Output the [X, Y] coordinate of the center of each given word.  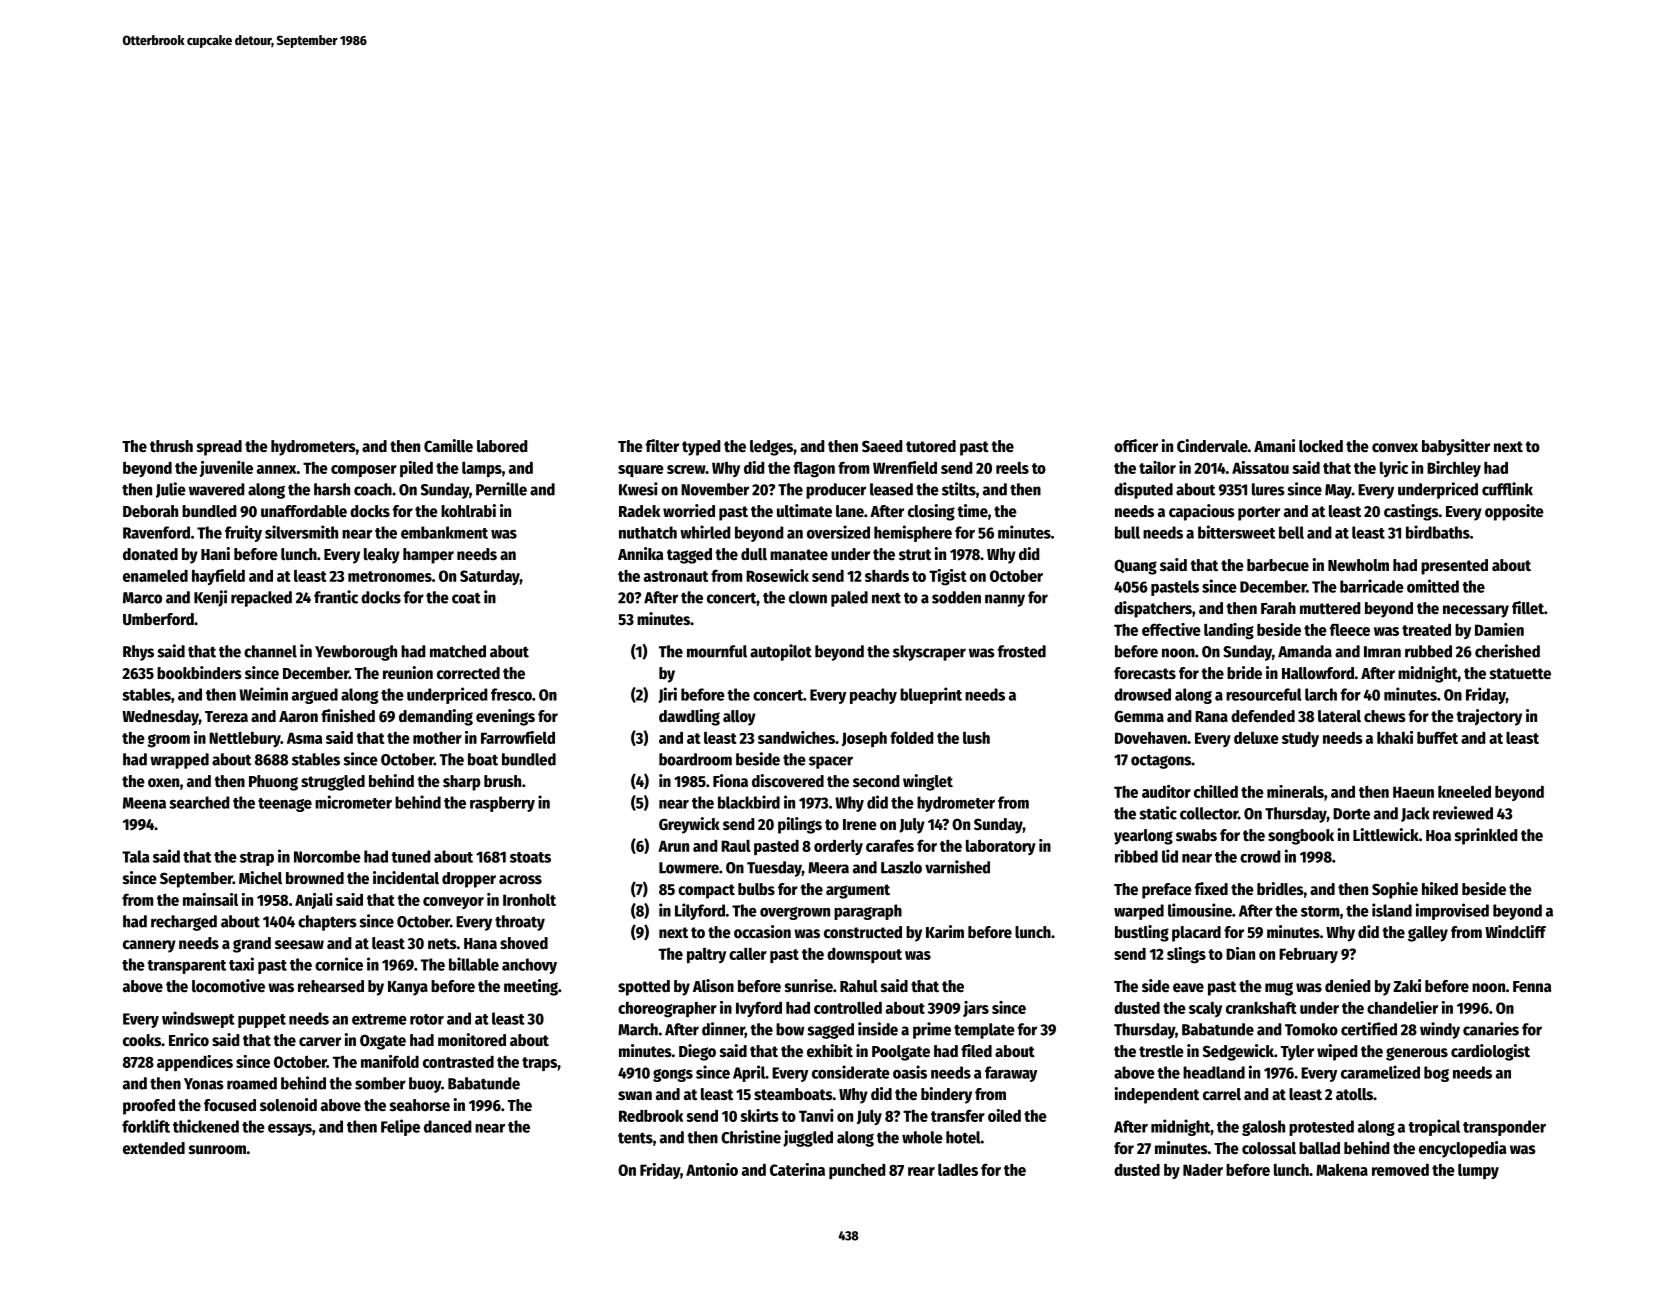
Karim [945, 931]
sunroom [217, 1150]
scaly [1205, 1009]
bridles [1280, 889]
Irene [860, 825]
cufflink [1507, 489]
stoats [530, 857]
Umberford [158, 619]
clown [808, 597]
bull [1127, 532]
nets [442, 944]
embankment [444, 532]
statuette [1520, 674]
